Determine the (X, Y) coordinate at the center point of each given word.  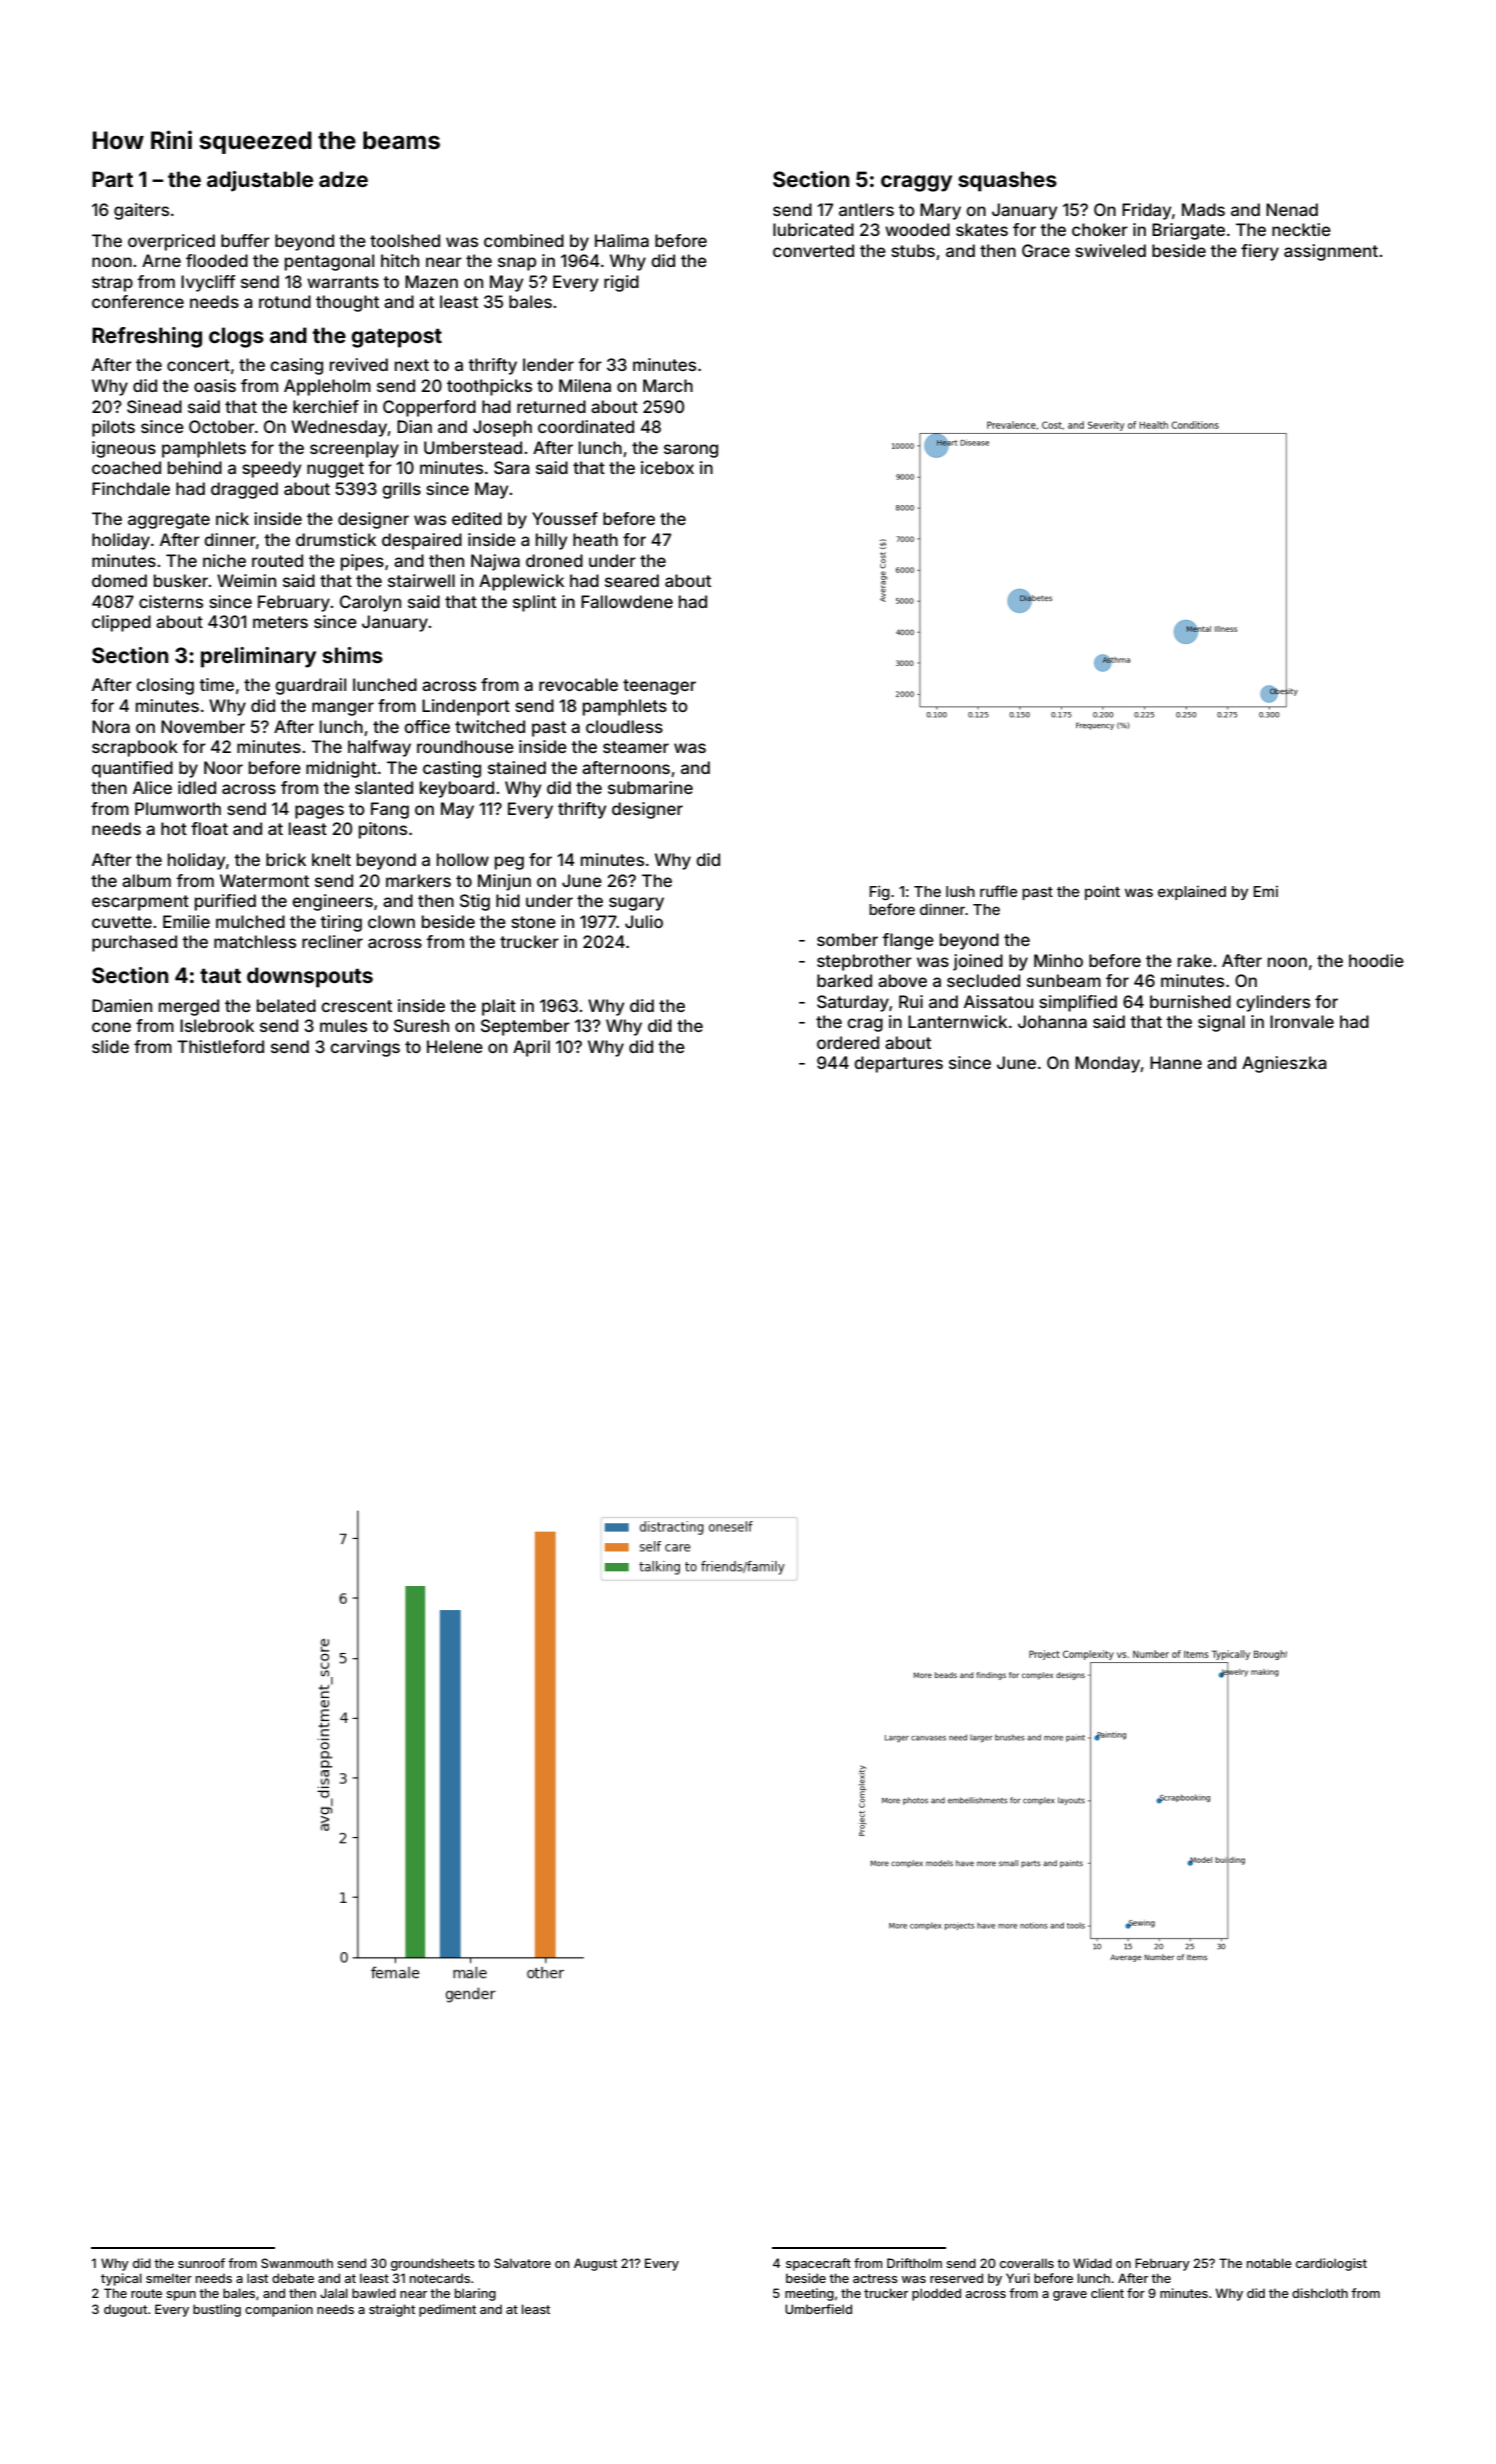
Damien (122, 1005)
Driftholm (914, 2263)
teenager (659, 687)
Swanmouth (297, 2263)
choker (1100, 229)
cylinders (1273, 1003)
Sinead (154, 406)
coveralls (1027, 2263)
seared (632, 580)
